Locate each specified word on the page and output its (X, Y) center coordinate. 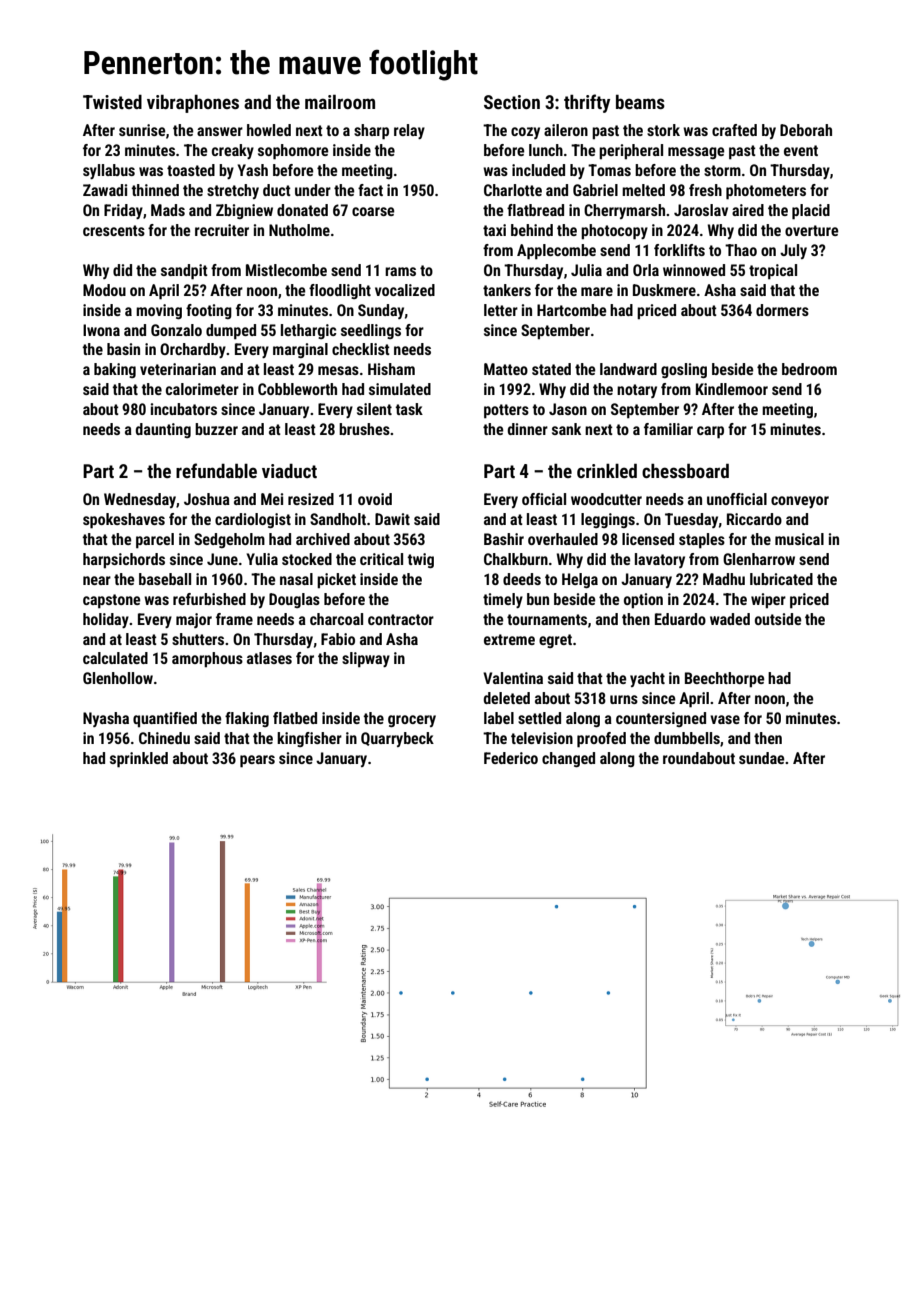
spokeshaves (124, 521)
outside (778, 619)
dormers (782, 310)
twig (421, 560)
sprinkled (139, 760)
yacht (647, 679)
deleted (507, 698)
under (313, 190)
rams (400, 271)
